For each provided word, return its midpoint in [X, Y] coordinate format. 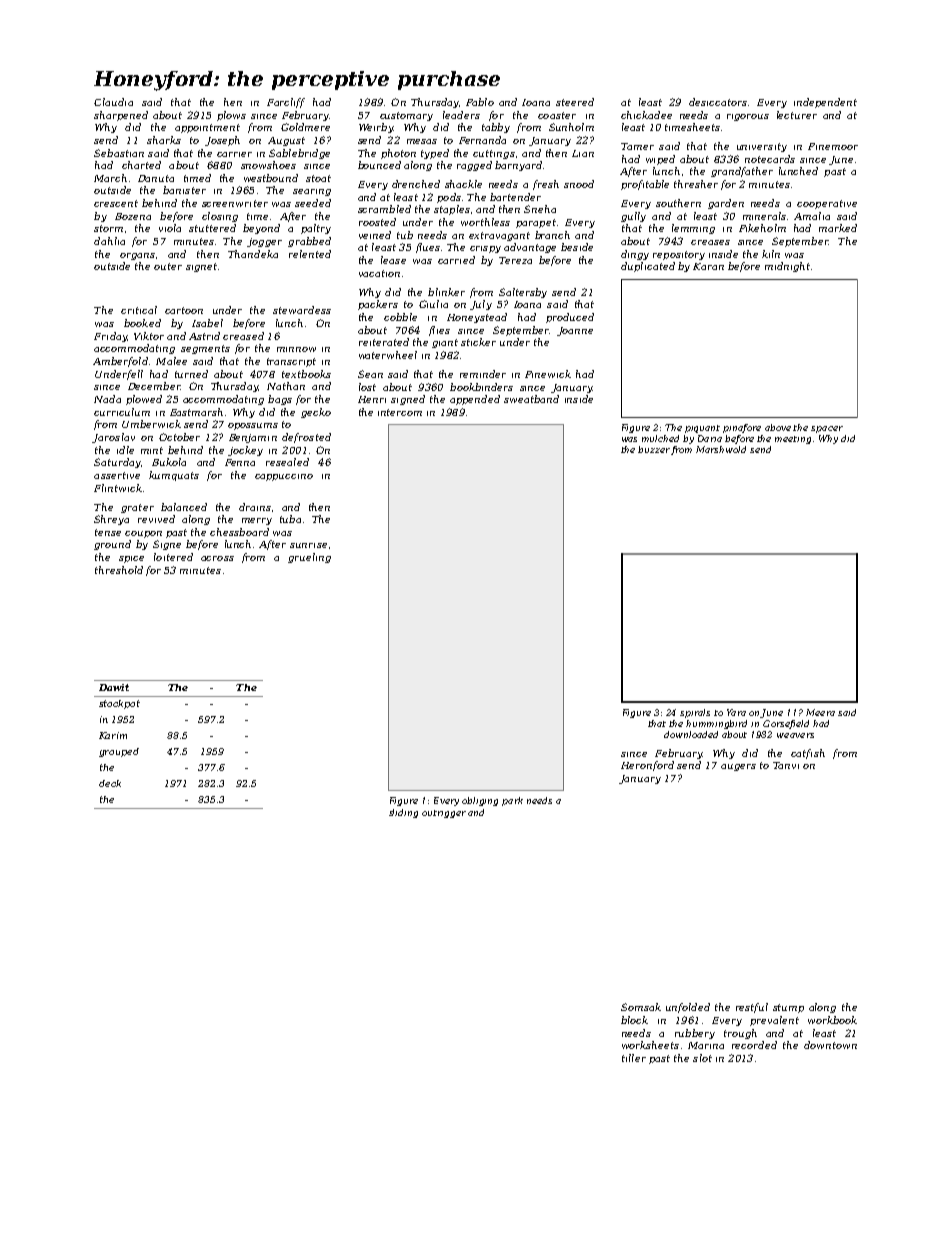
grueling [309, 558]
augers [738, 767]
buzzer [654, 449]
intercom [400, 412]
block [634, 1020]
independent [825, 103]
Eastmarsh [196, 412]
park [512, 801]
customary [406, 116]
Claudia [113, 102]
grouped [119, 752]
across [217, 558]
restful [752, 1008]
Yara [736, 712]
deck [110, 783]
